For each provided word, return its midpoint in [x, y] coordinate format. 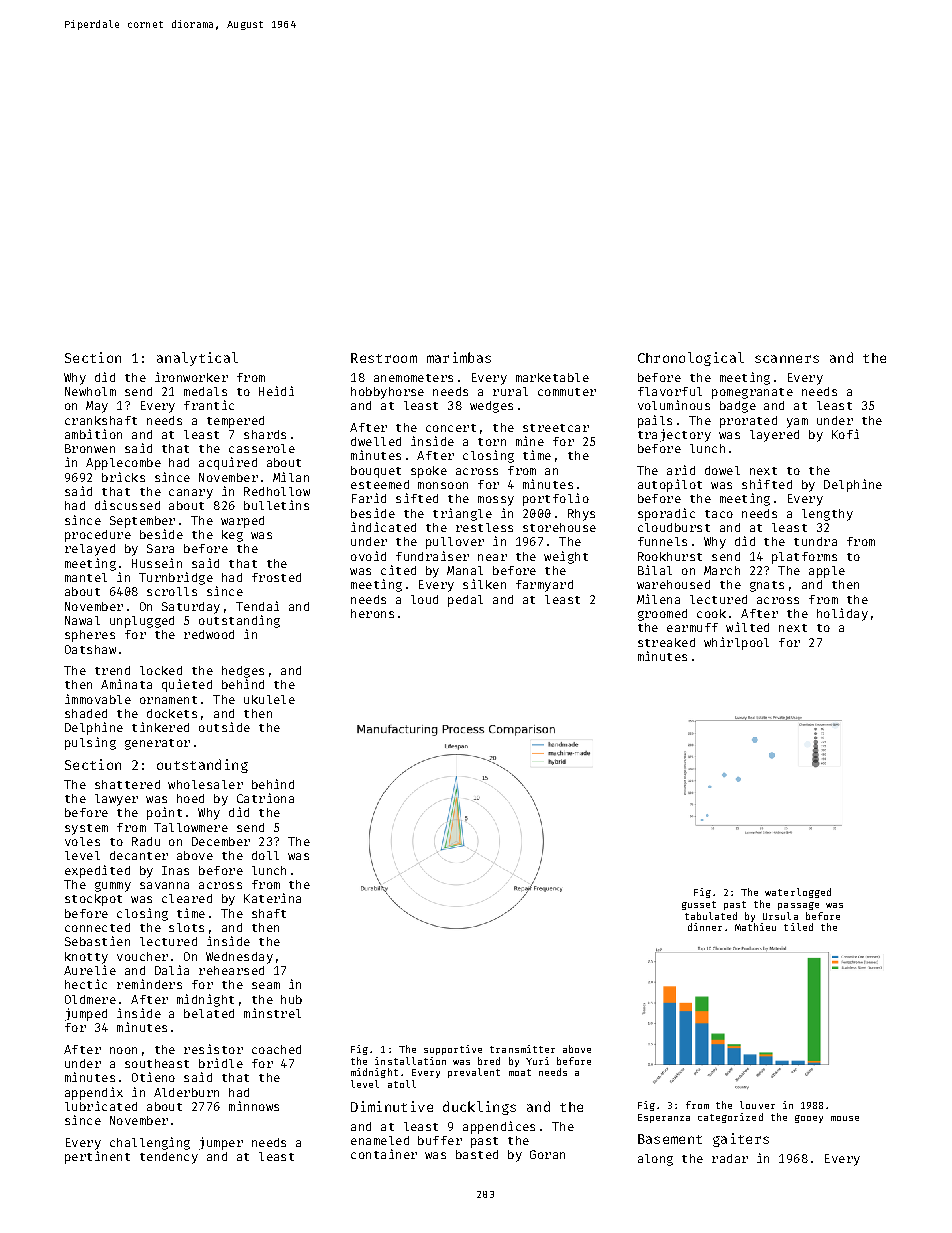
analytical [197, 359]
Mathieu [755, 927]
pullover [455, 543]
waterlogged [798, 893]
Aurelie [90, 970]
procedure [98, 536]
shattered [127, 784]
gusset [699, 905]
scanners [787, 359]
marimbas [459, 357]
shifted [767, 484]
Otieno [153, 1077]
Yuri [537, 1061]
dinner [705, 927]
